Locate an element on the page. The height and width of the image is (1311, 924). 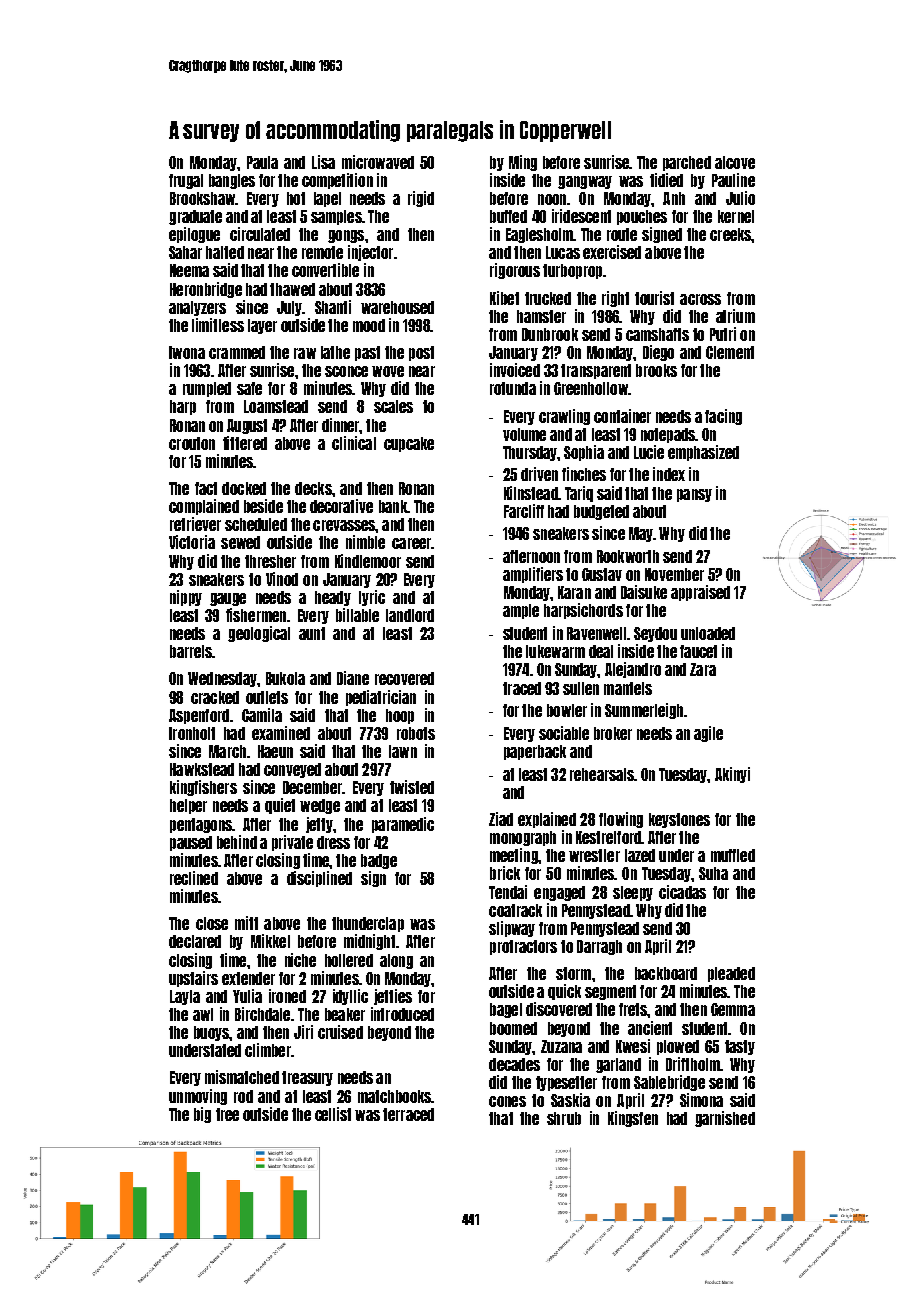
outlets is located at coordinates (267, 697).
